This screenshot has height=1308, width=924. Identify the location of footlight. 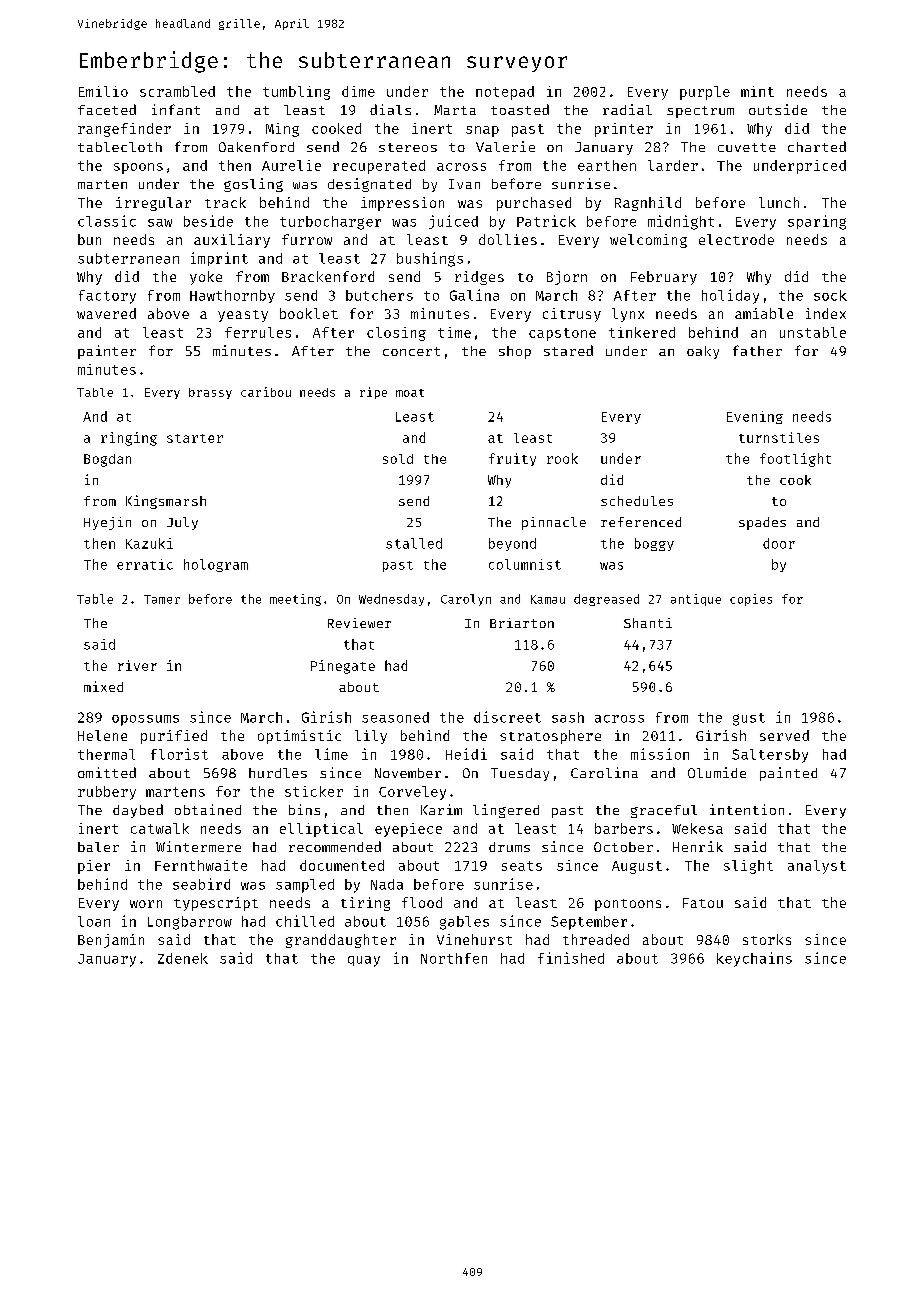
(795, 460).
